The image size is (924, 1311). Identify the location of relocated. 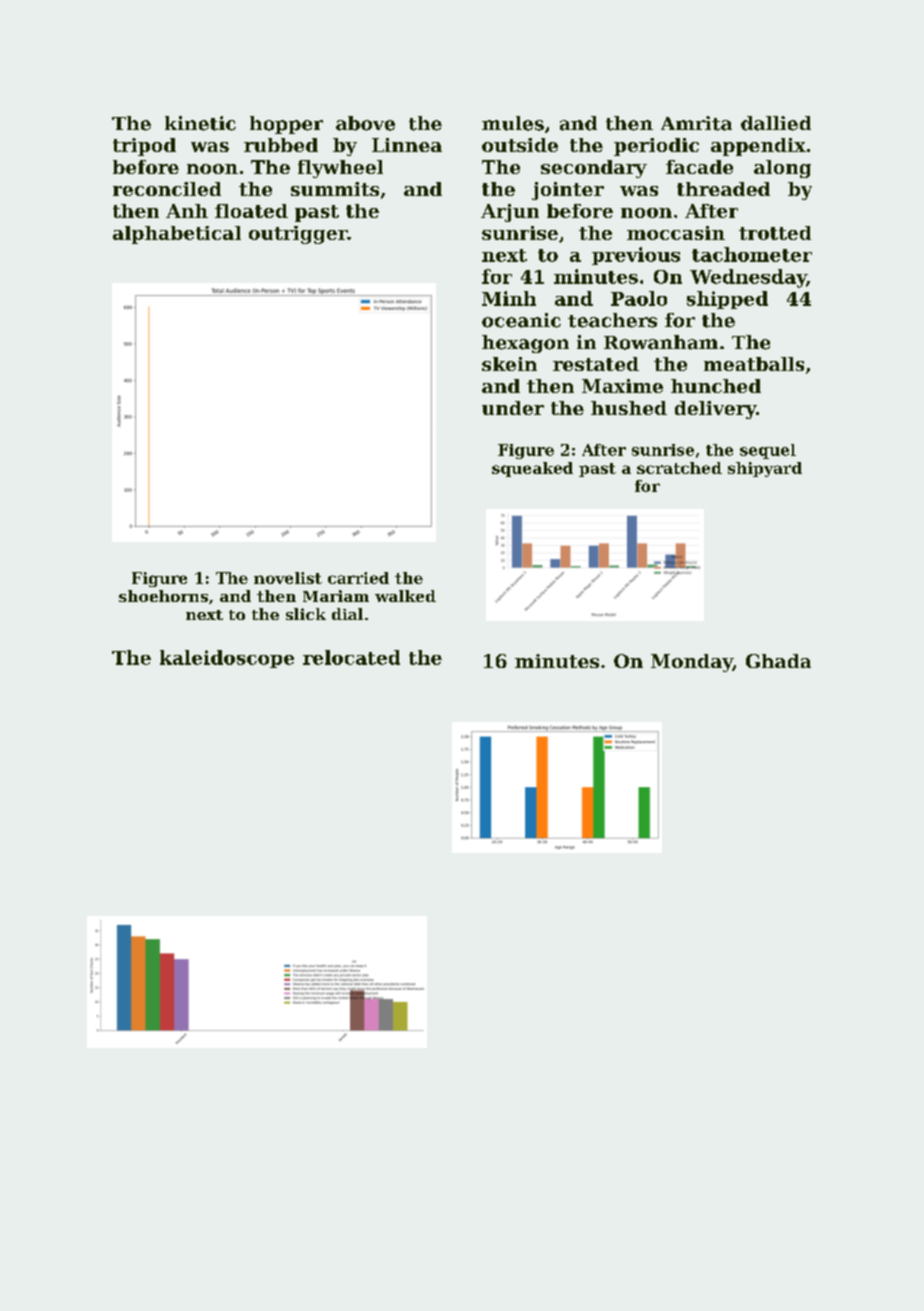
(351, 657).
